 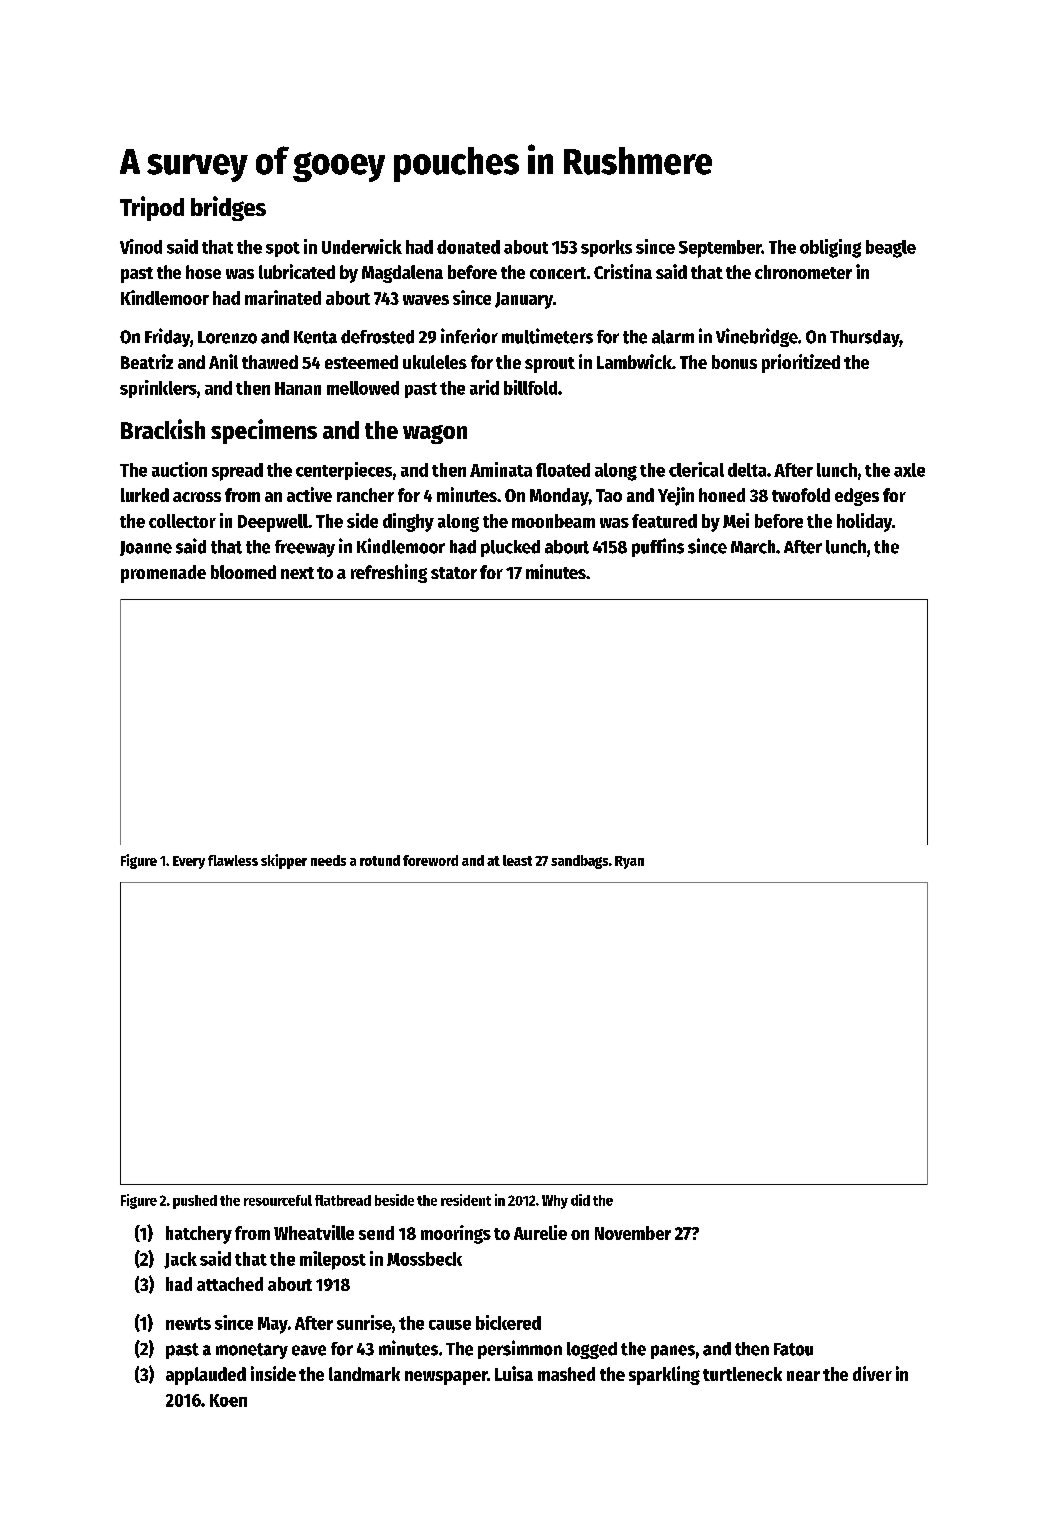 I want to click on Brackish, so click(x=163, y=429).
